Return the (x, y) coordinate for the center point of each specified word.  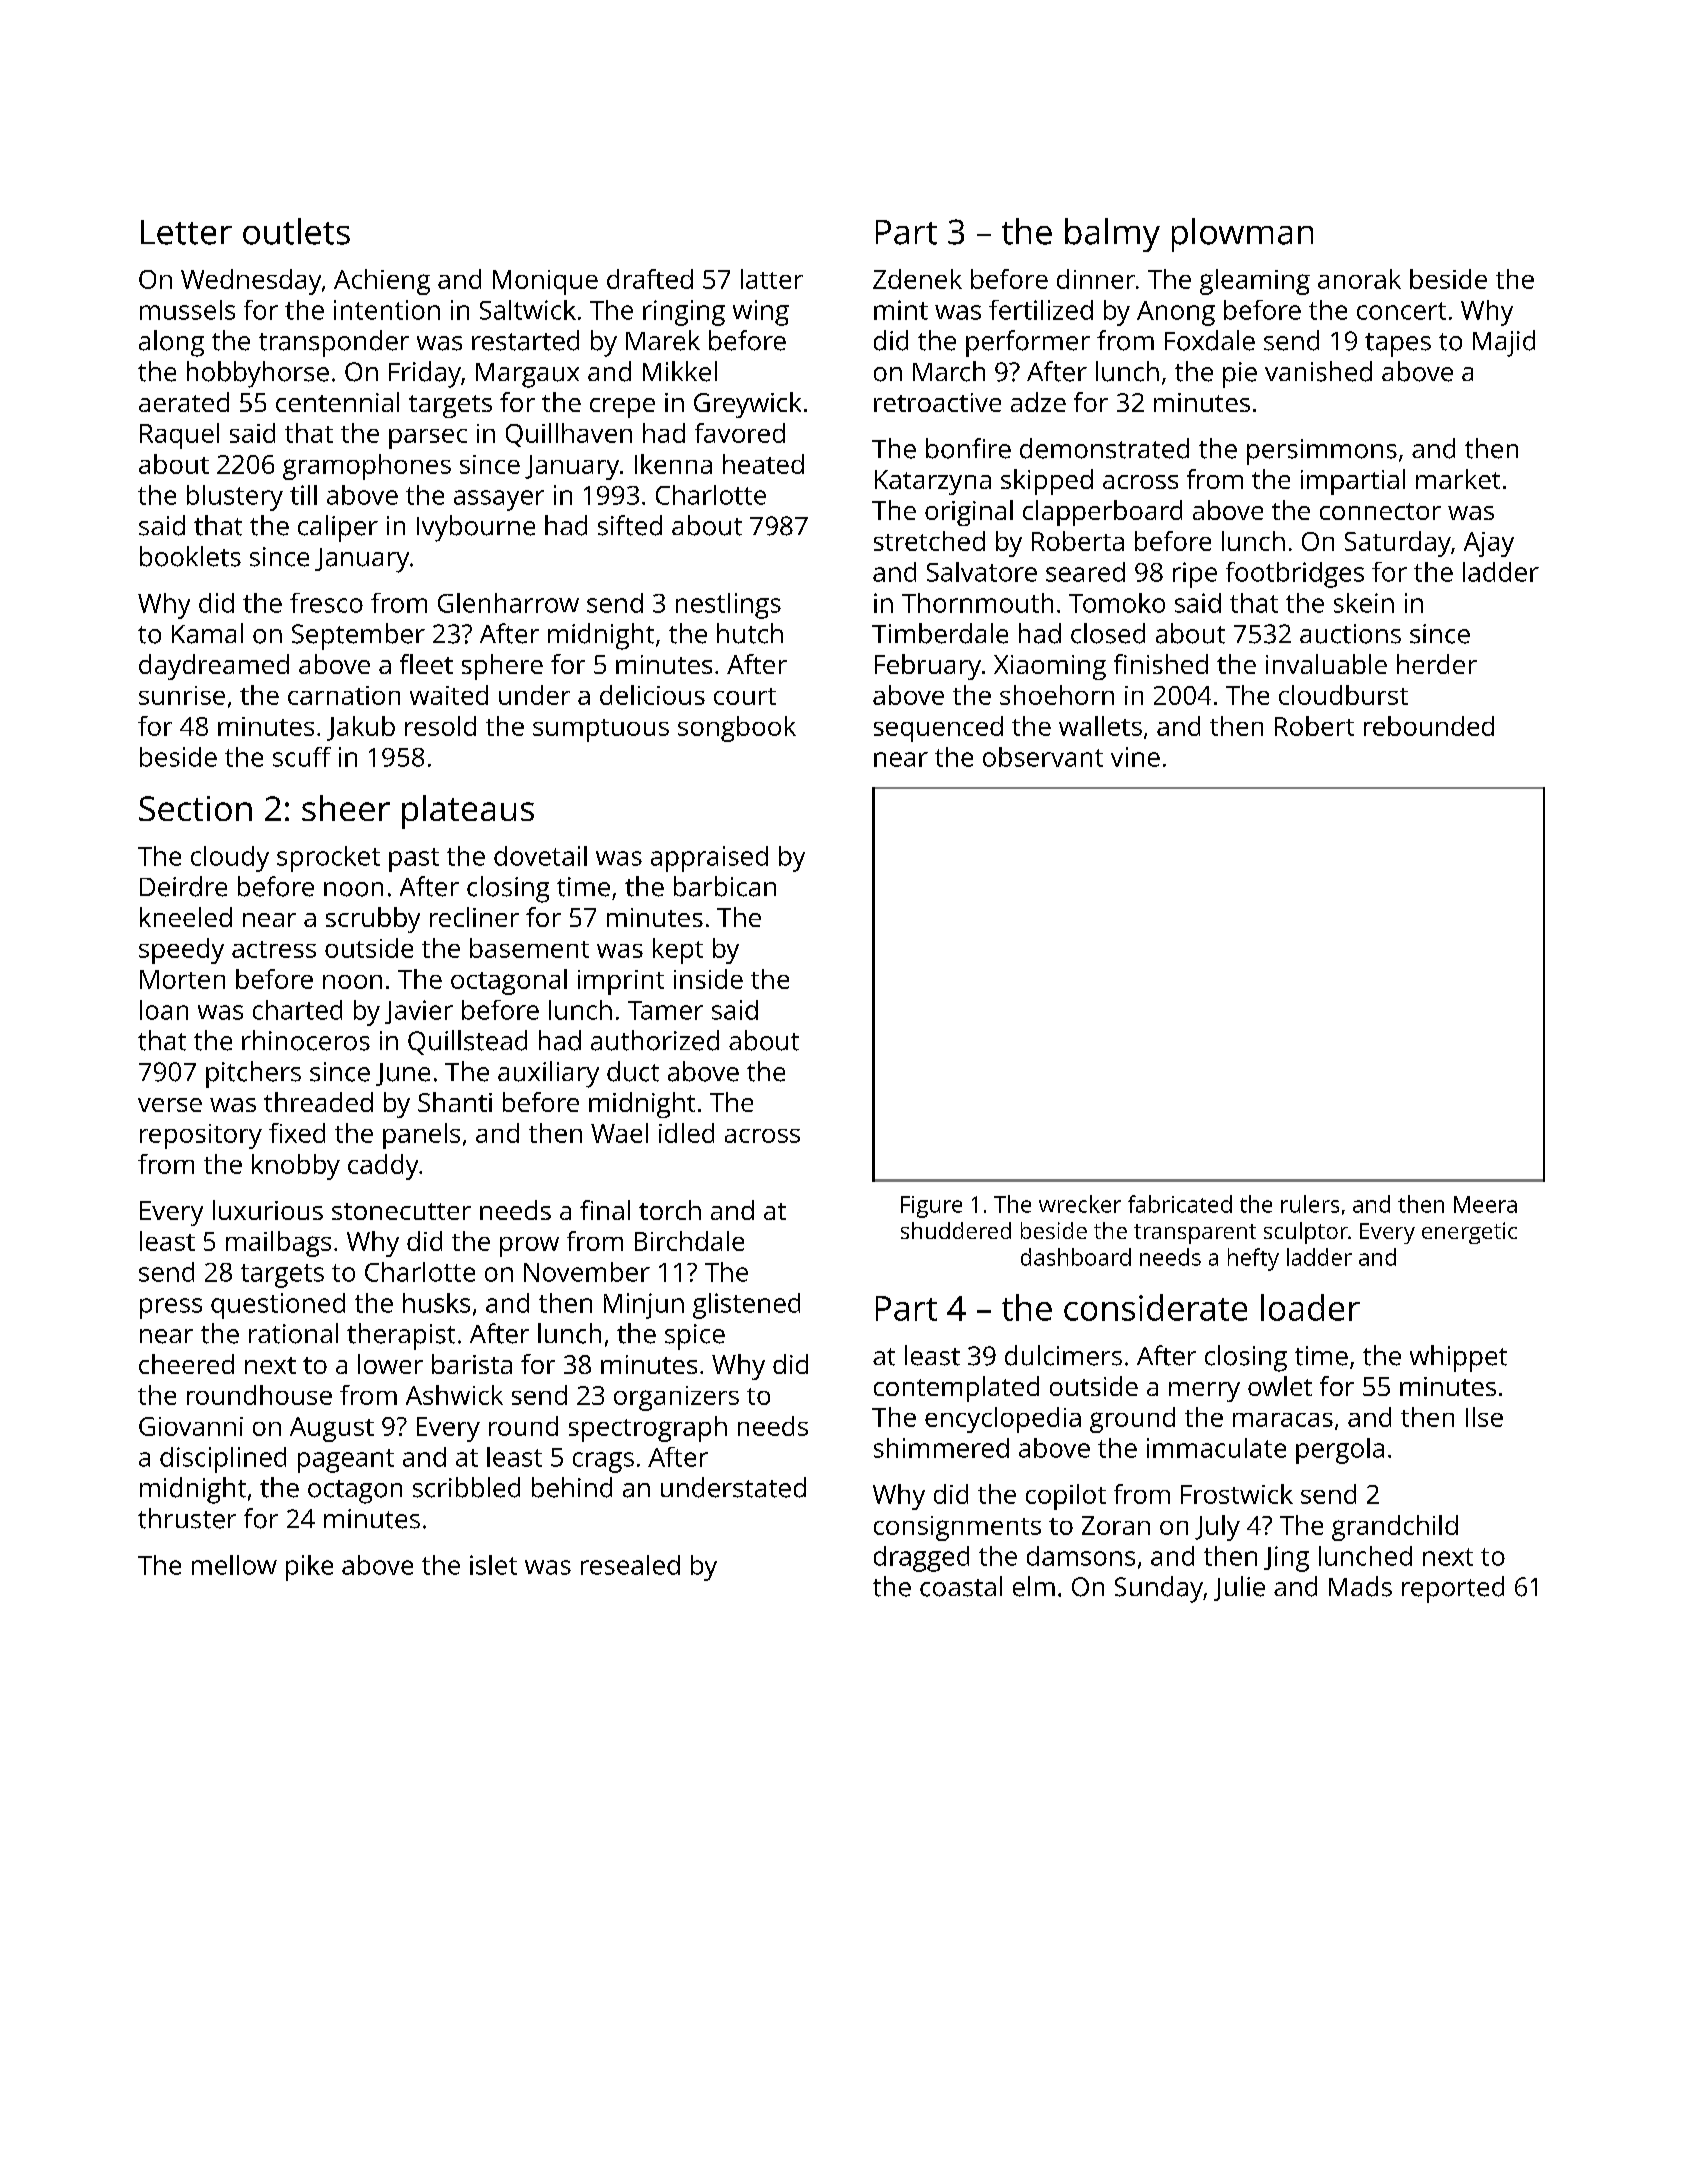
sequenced (938, 729)
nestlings (728, 606)
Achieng (382, 282)
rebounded (1429, 726)
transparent (1195, 1234)
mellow (234, 1565)
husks (436, 1303)
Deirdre (183, 886)
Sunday (1159, 1589)
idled (686, 1133)
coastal (961, 1586)
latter (772, 279)
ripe (1195, 575)
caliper (338, 528)
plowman (1242, 235)
